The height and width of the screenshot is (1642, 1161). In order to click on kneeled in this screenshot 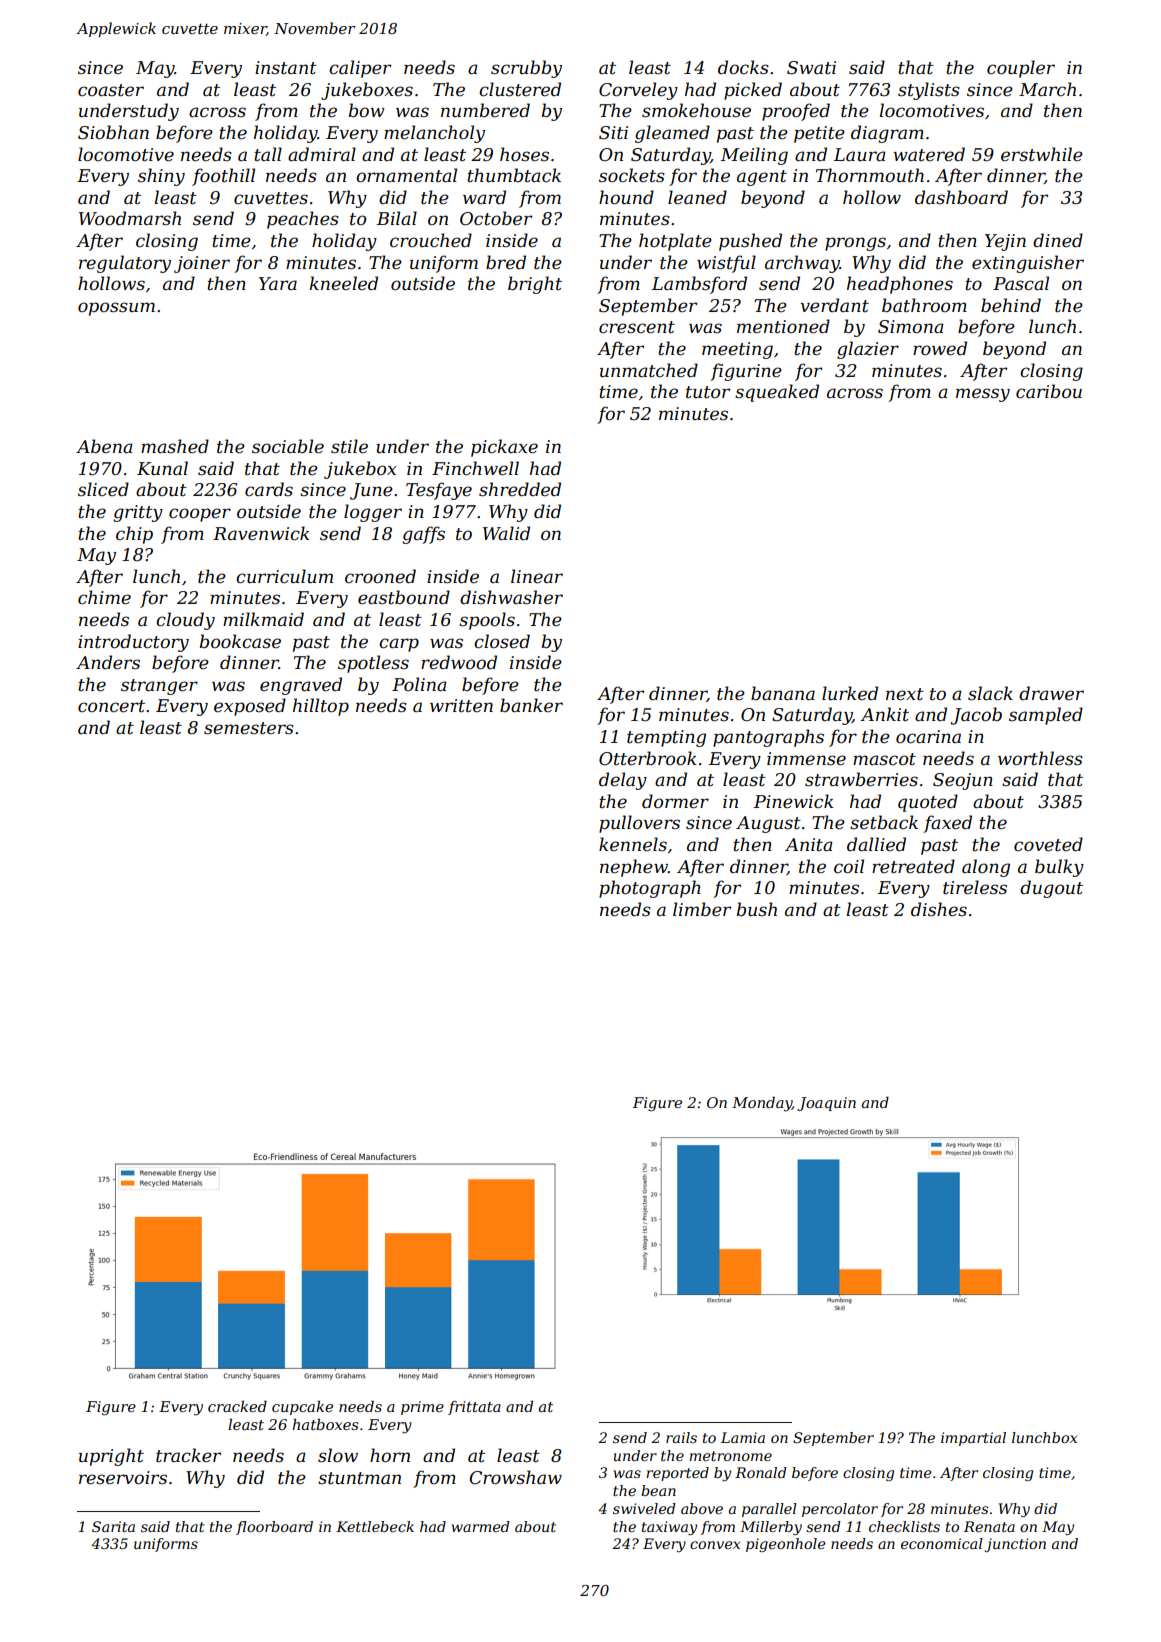, I will do `click(343, 283)`.
